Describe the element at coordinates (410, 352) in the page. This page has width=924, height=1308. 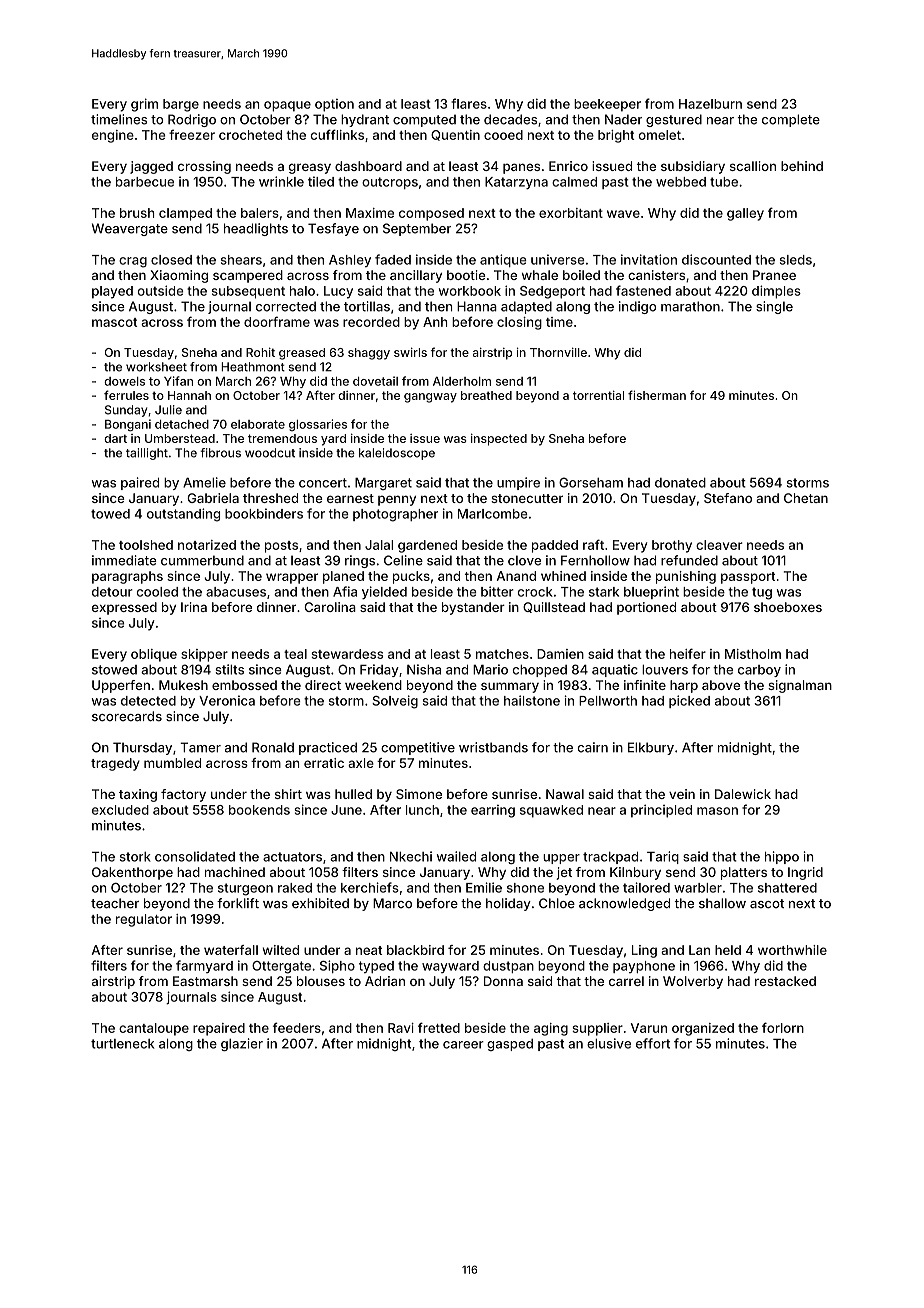
I see `swirls` at that location.
